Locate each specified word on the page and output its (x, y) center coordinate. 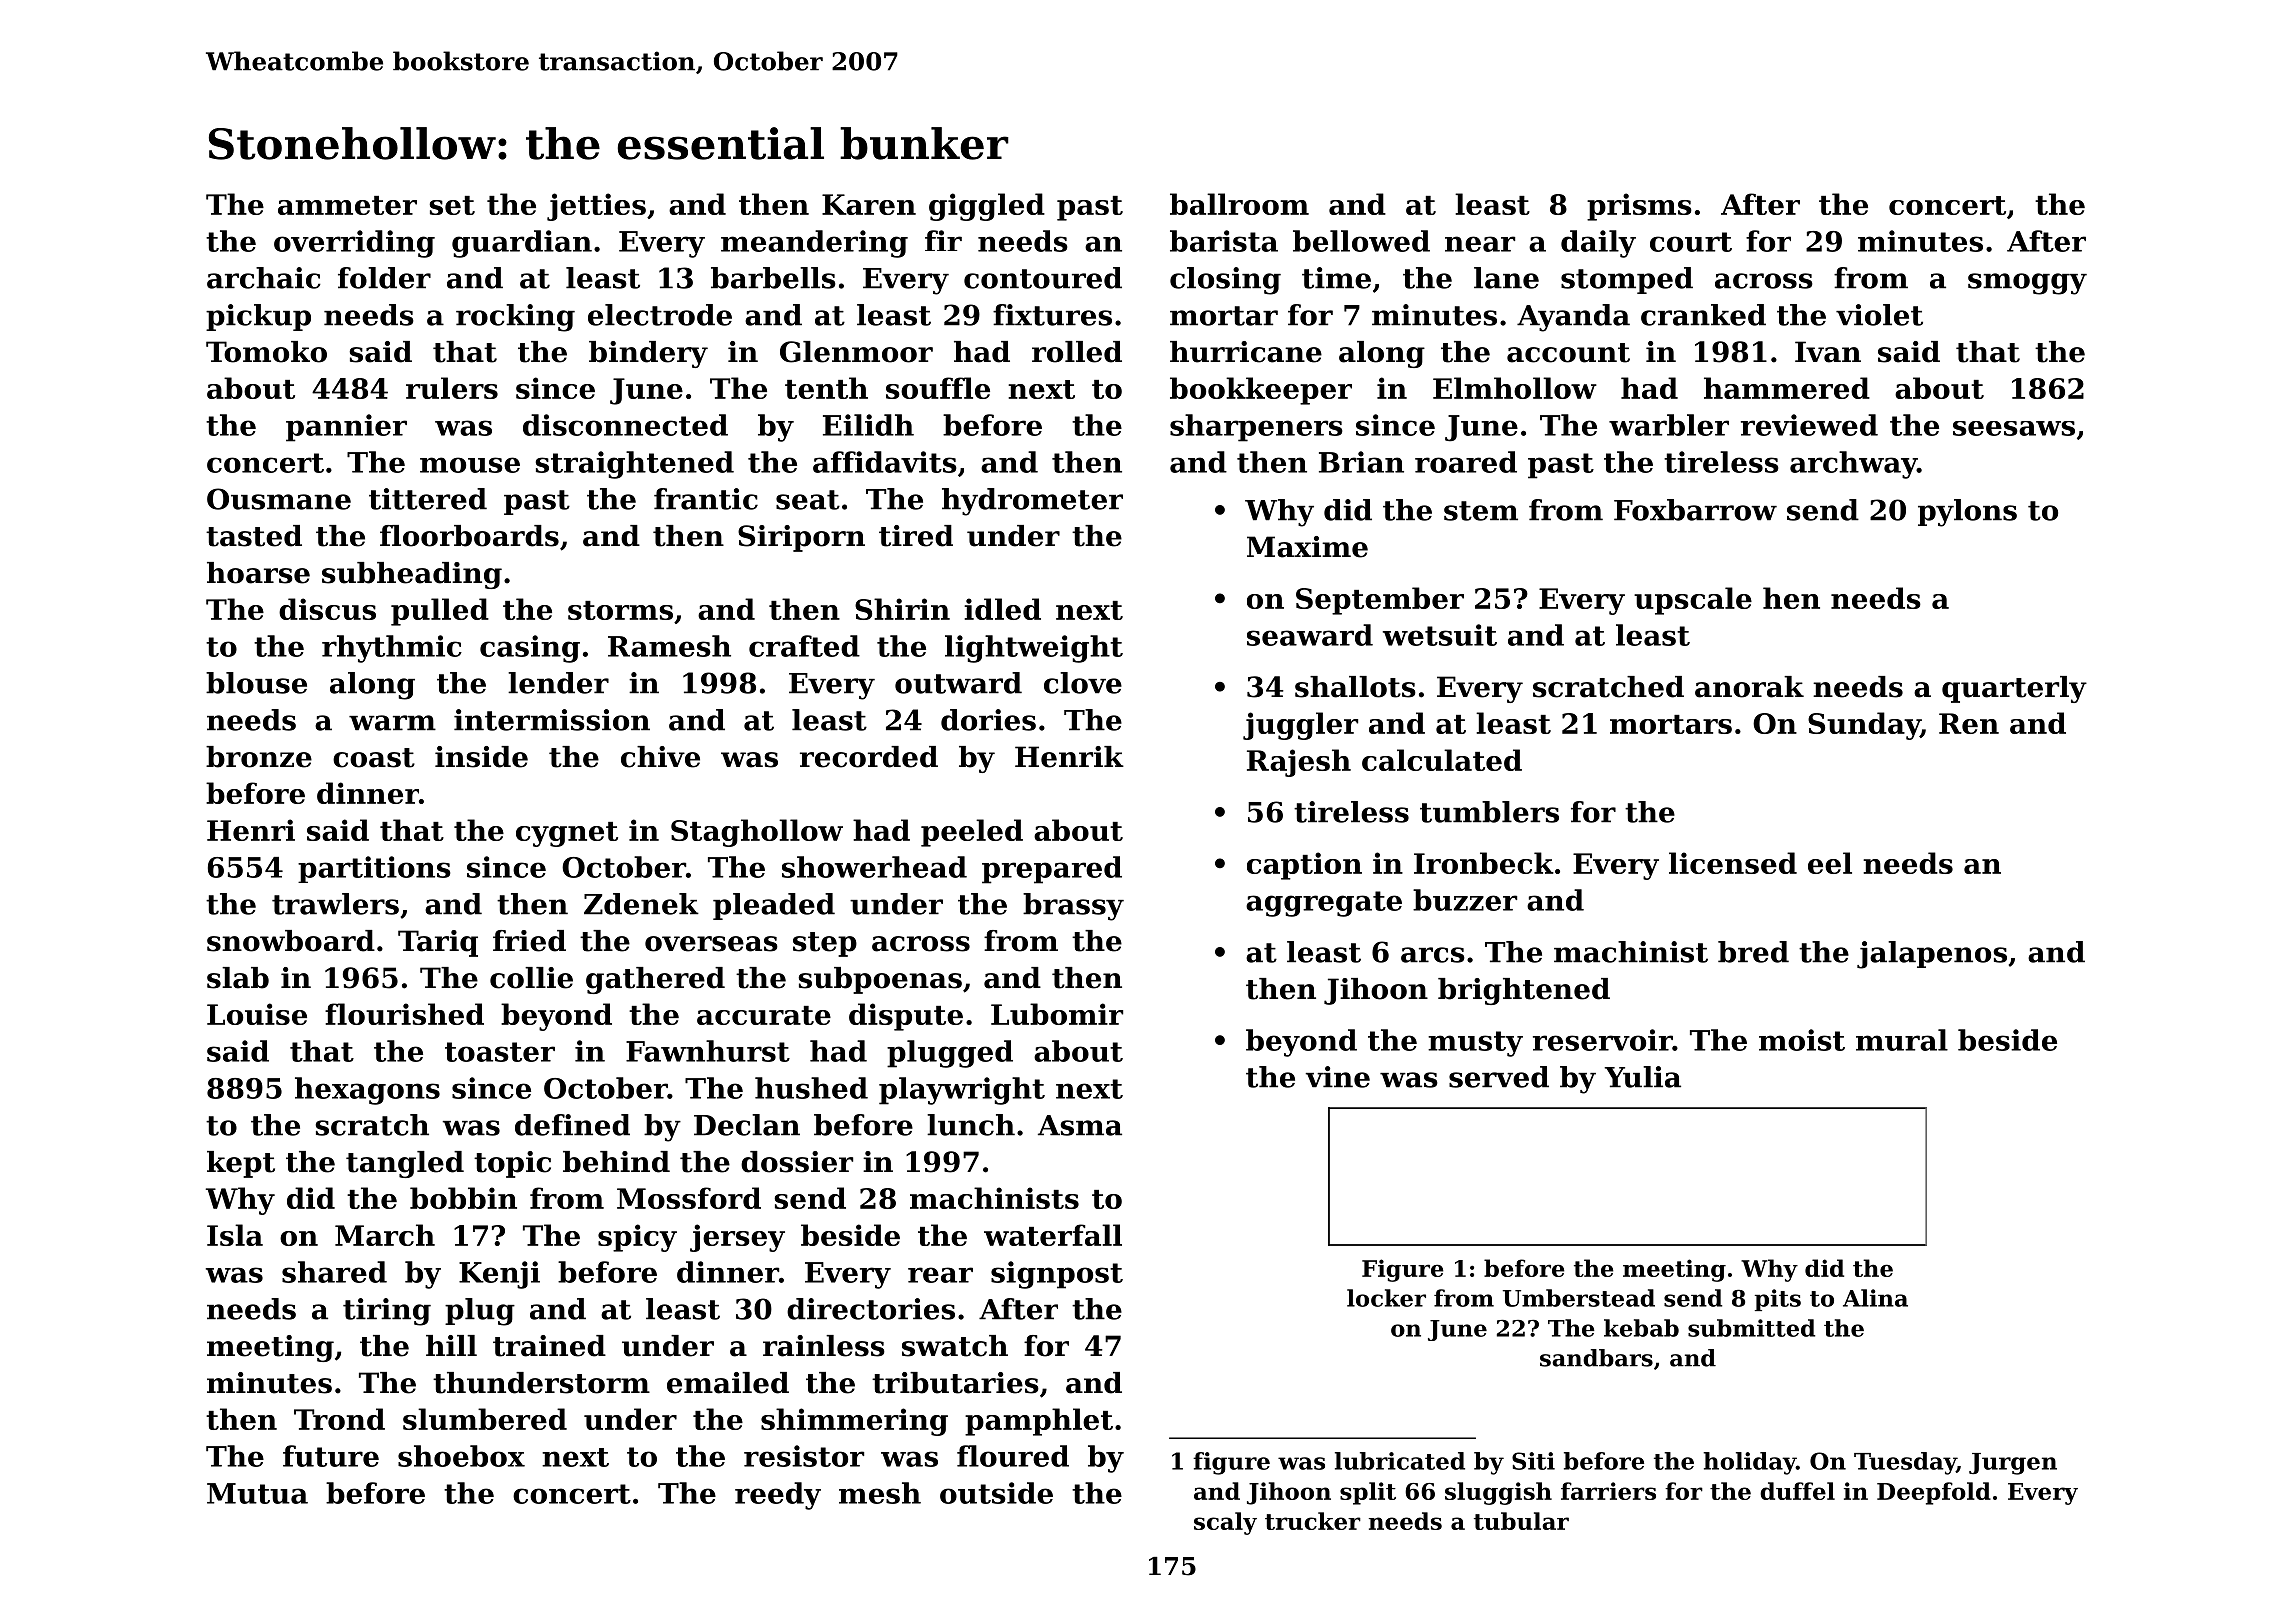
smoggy (2027, 284)
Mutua (257, 1493)
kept (241, 1164)
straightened (634, 465)
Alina (1875, 1298)
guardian (522, 244)
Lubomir (1057, 1014)
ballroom (1239, 204)
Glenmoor (856, 352)
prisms (1639, 207)
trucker (1313, 1521)
